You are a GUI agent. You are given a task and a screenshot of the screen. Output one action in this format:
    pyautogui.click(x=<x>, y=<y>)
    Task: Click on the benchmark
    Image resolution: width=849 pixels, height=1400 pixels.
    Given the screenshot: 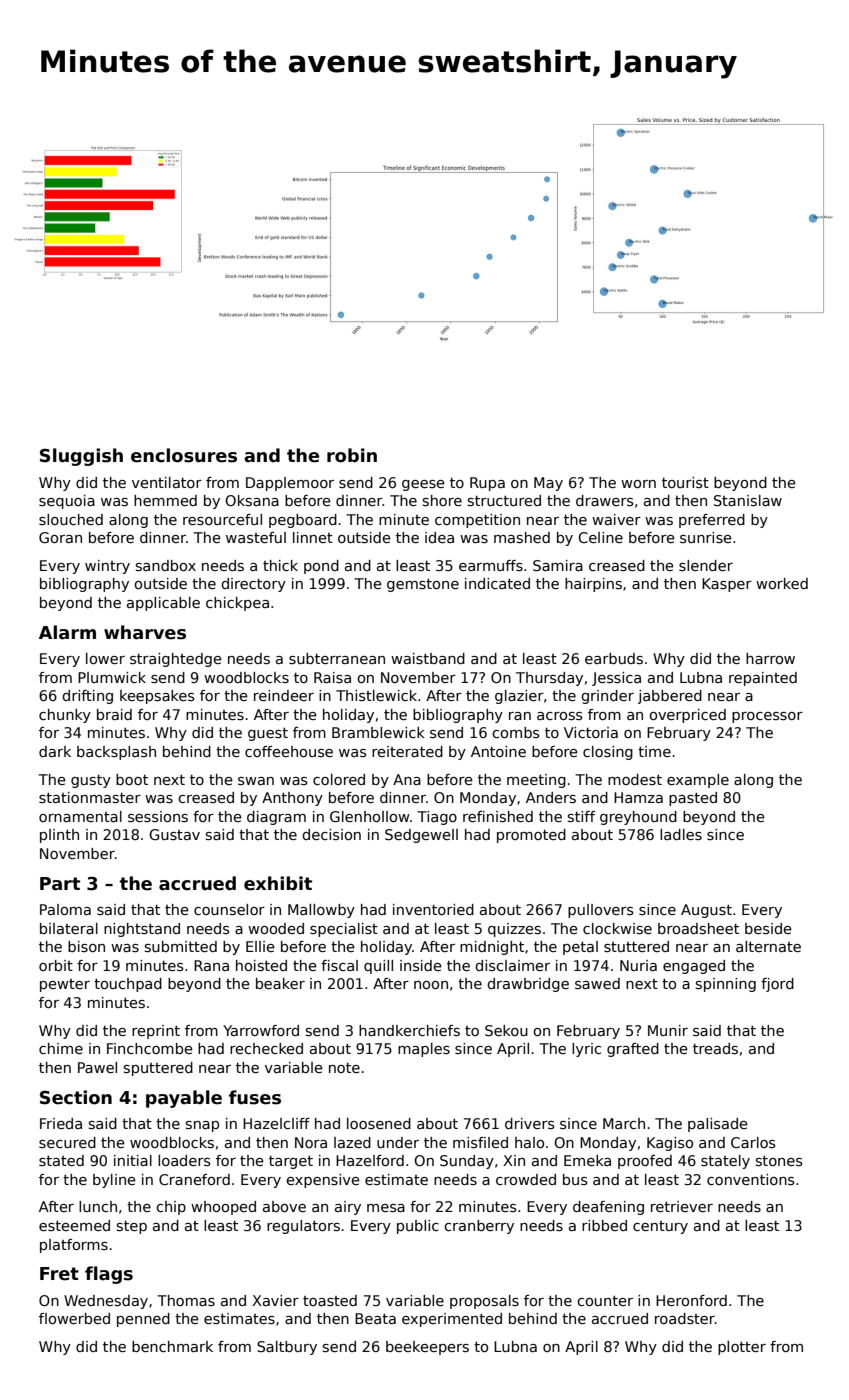 What is the action you would take?
    pyautogui.click(x=172, y=1346)
